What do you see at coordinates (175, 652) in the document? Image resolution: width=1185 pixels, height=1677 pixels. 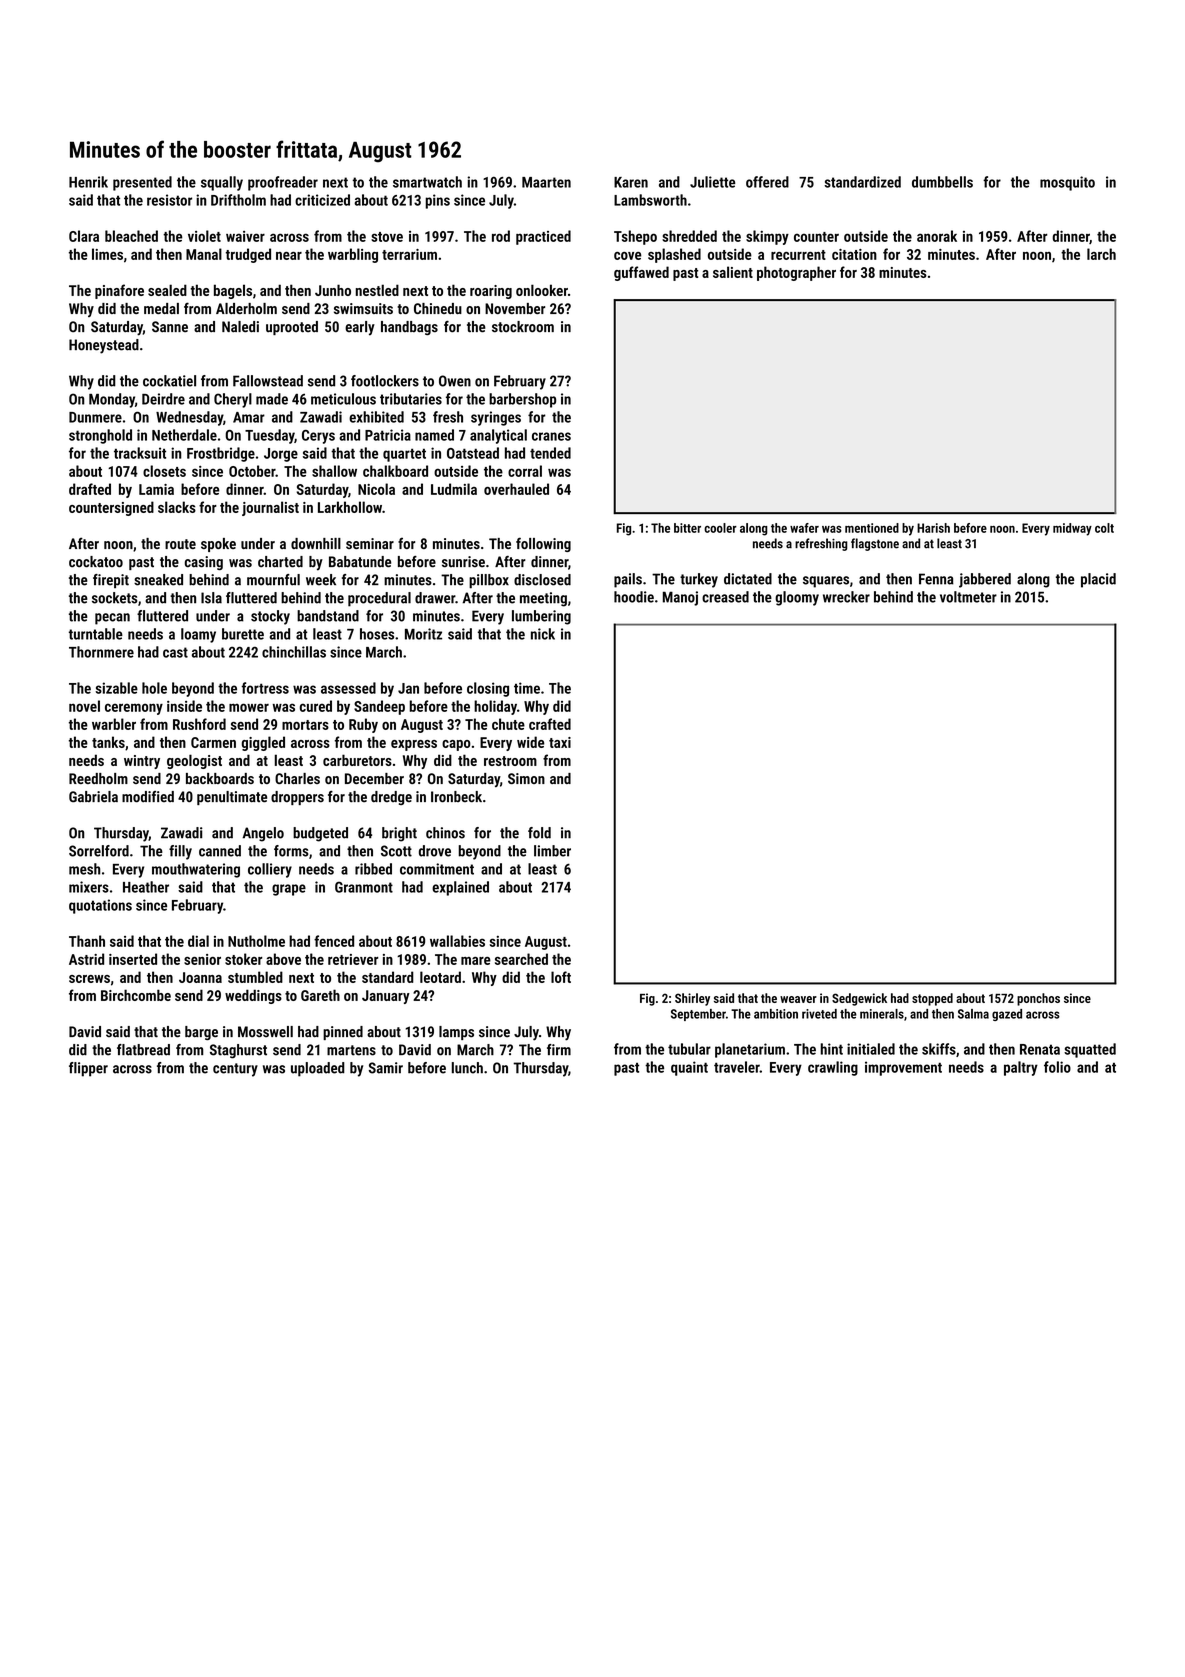 I see `cast` at bounding box center [175, 652].
